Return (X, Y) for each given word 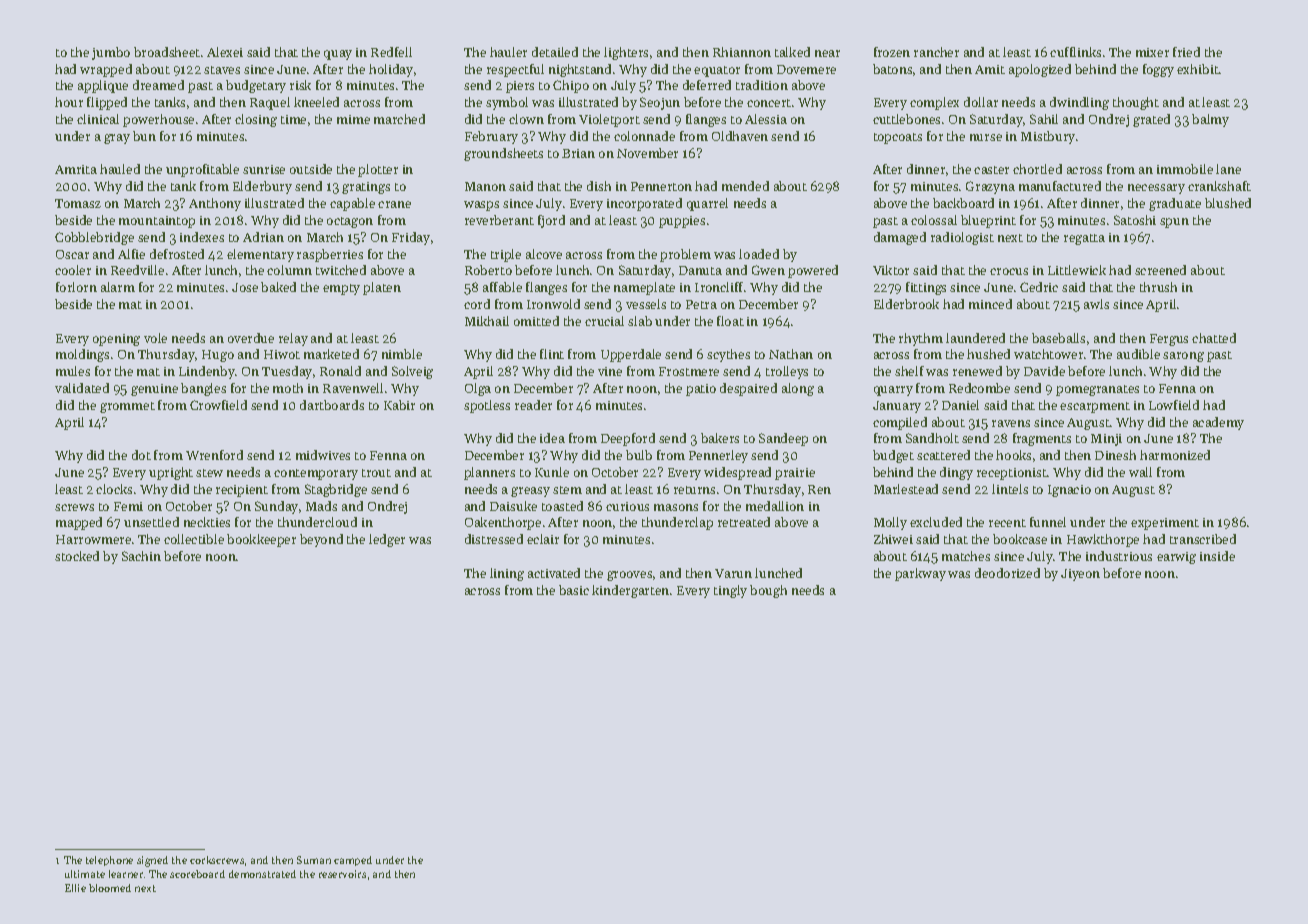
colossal (934, 220)
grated (1151, 120)
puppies (682, 222)
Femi (128, 506)
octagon (350, 222)
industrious (1119, 556)
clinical (98, 119)
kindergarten (630, 591)
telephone (109, 861)
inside (1217, 556)
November (647, 153)
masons (676, 507)
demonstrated (262, 874)
